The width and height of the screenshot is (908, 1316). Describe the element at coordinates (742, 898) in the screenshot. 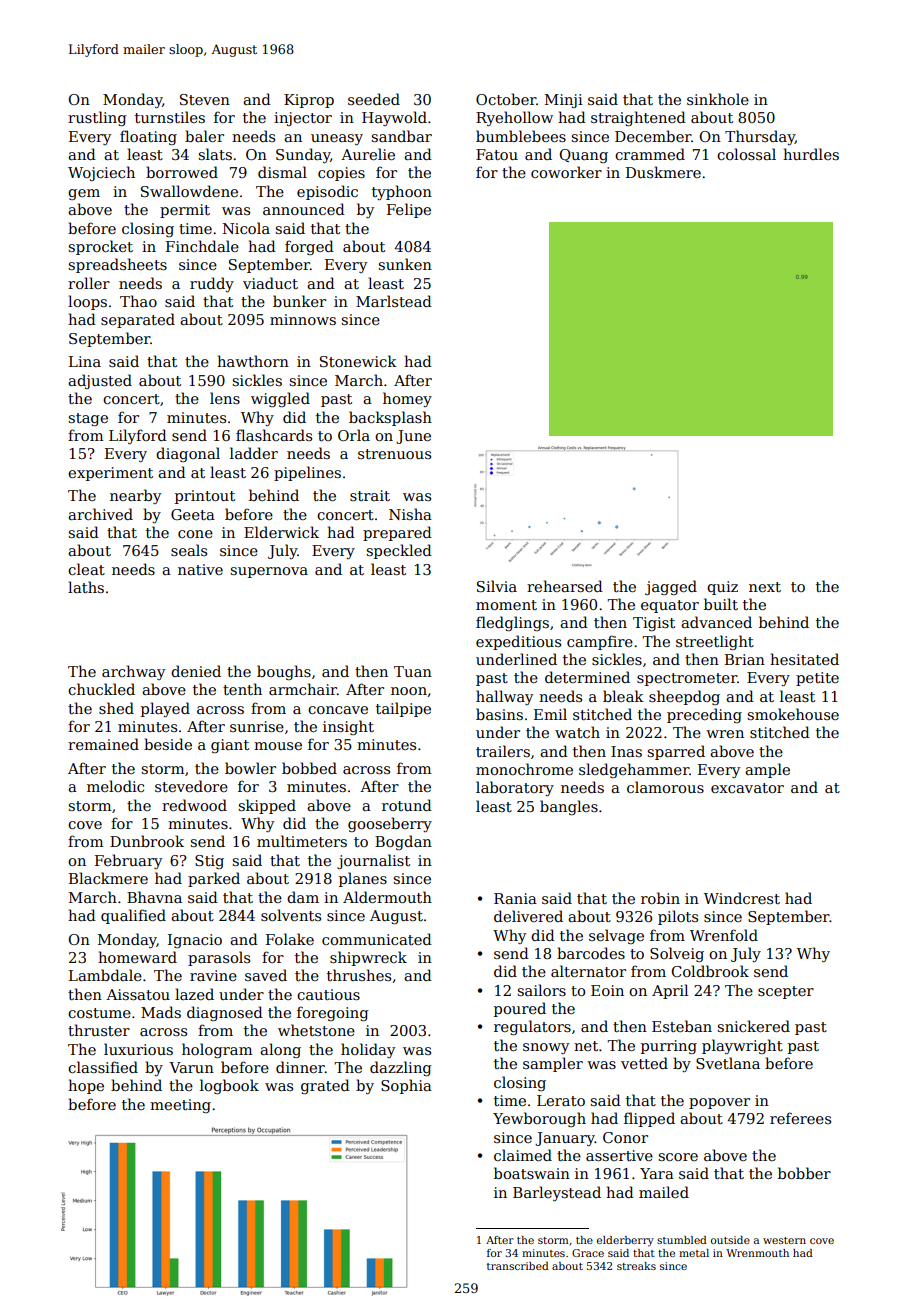

I see `Windcrest` at that location.
